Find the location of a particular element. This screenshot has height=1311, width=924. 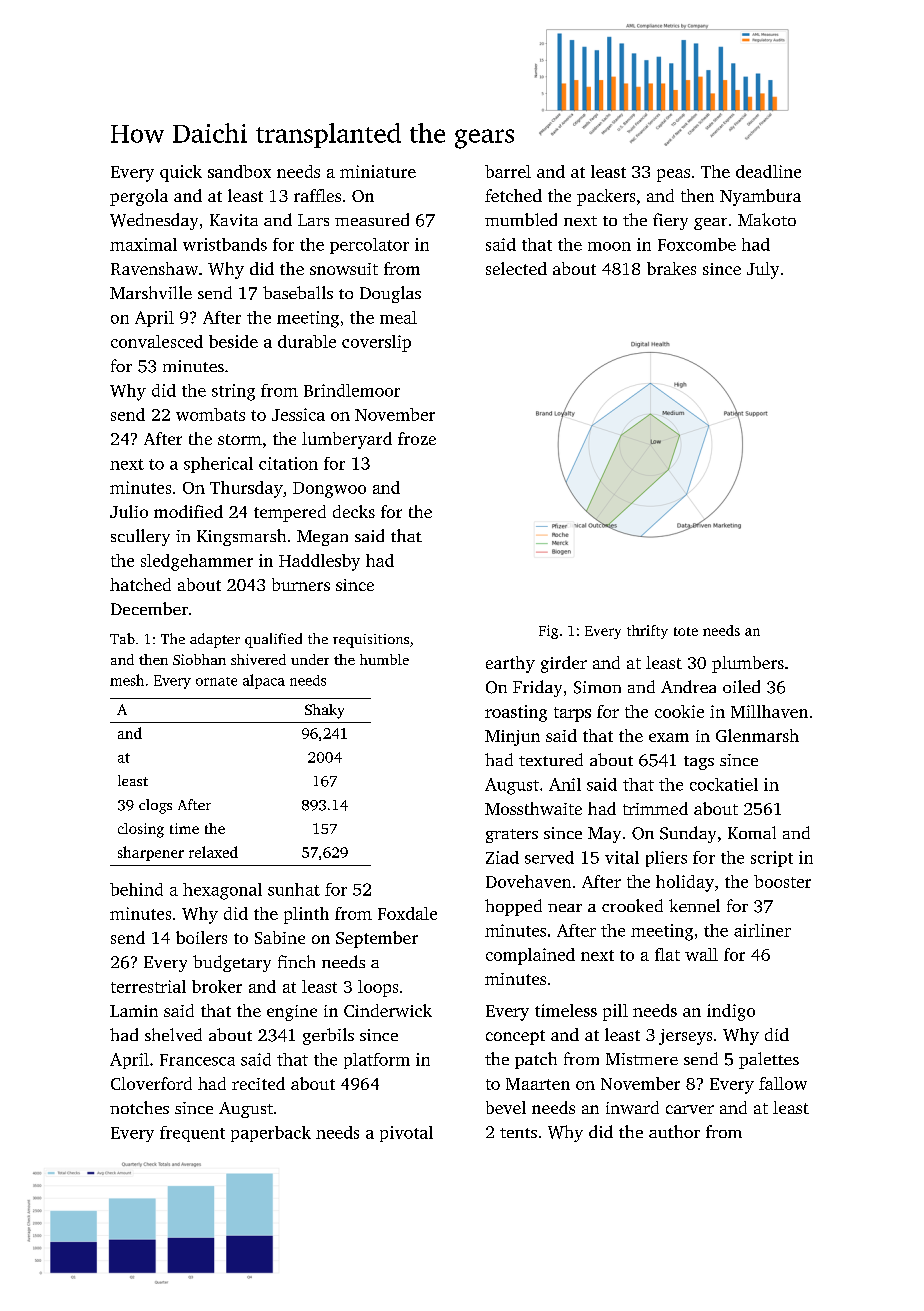

concept is located at coordinates (515, 1037).
